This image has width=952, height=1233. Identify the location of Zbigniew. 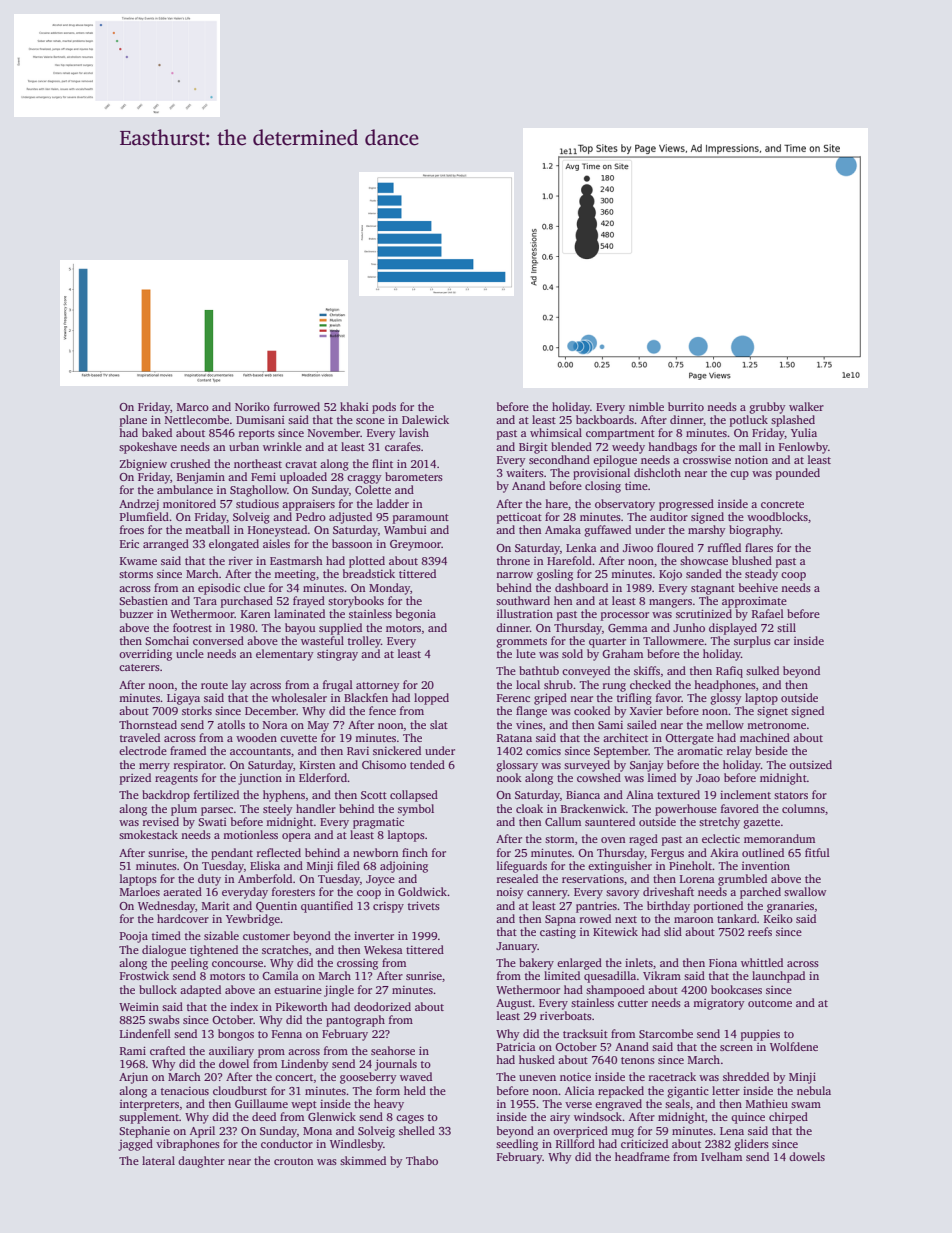
(143, 465).
